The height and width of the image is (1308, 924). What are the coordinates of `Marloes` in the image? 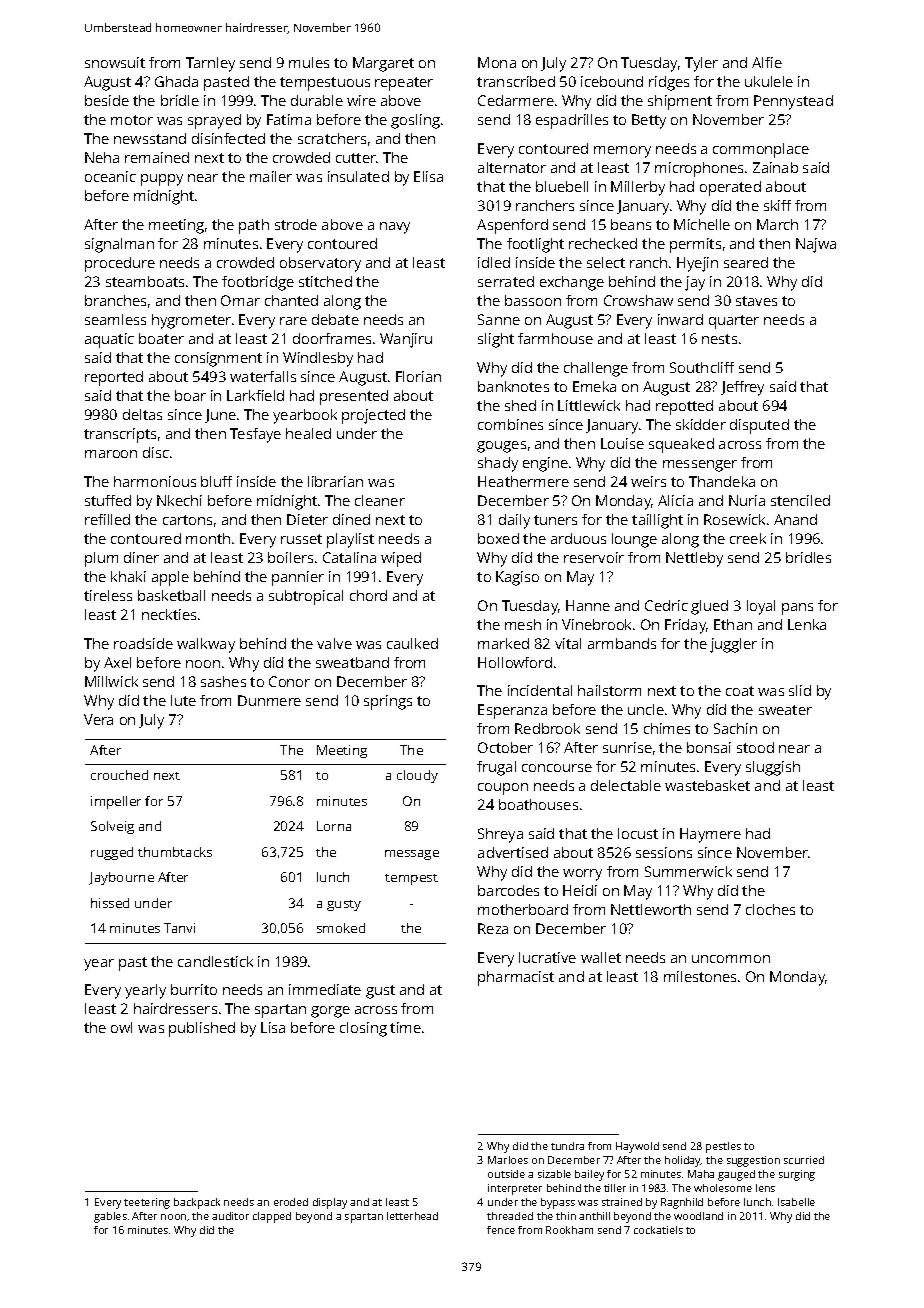 It's located at (508, 1160).
